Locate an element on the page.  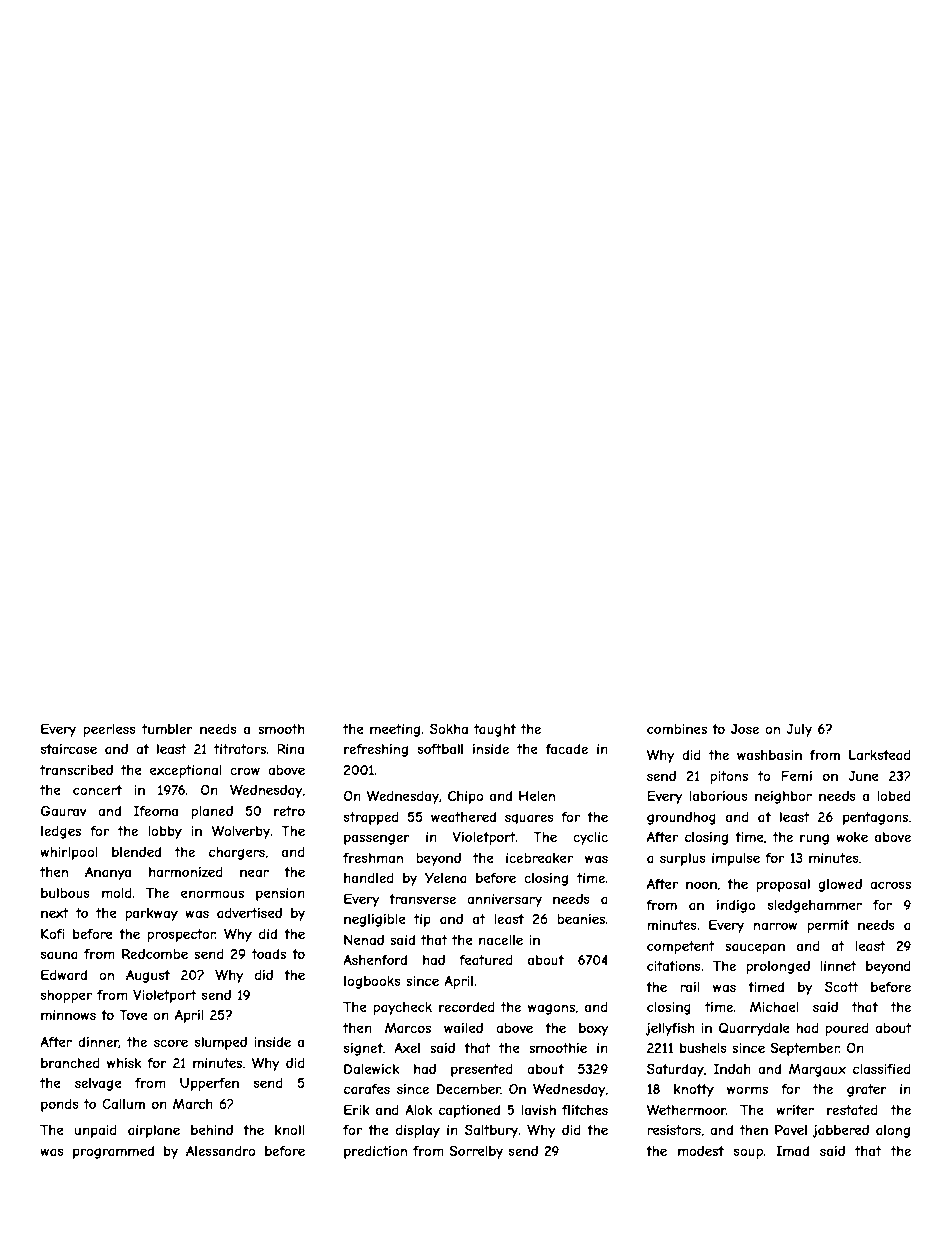
pitons is located at coordinates (729, 777).
